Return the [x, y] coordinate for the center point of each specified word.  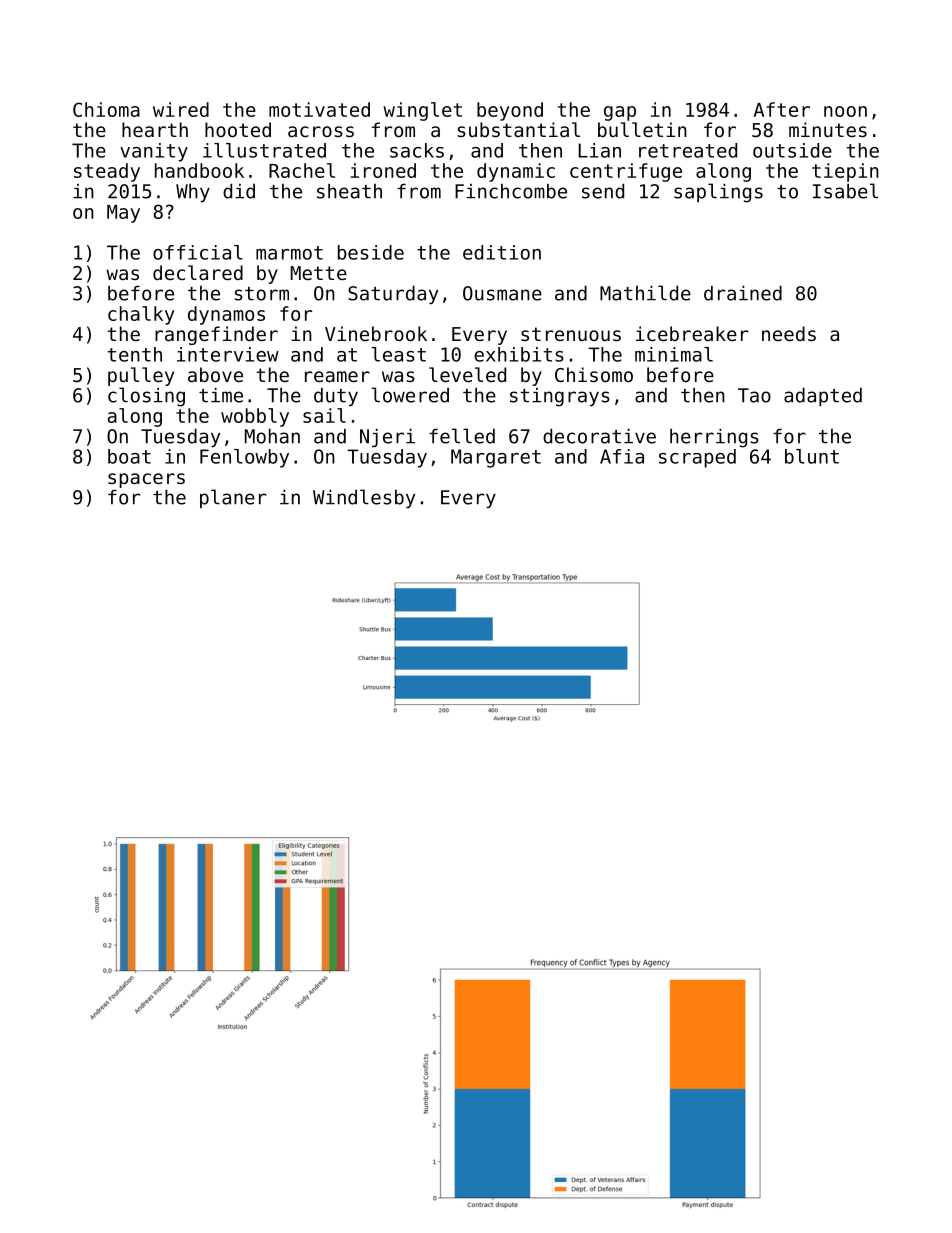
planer [233, 498]
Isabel [845, 191]
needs [789, 333]
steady [107, 172]
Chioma [106, 109]
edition [502, 252]
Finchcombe [511, 191]
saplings [718, 193]
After [782, 109]
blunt [812, 456]
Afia [622, 456]
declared [198, 272]
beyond [510, 111]
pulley [141, 376]
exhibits [519, 354]
